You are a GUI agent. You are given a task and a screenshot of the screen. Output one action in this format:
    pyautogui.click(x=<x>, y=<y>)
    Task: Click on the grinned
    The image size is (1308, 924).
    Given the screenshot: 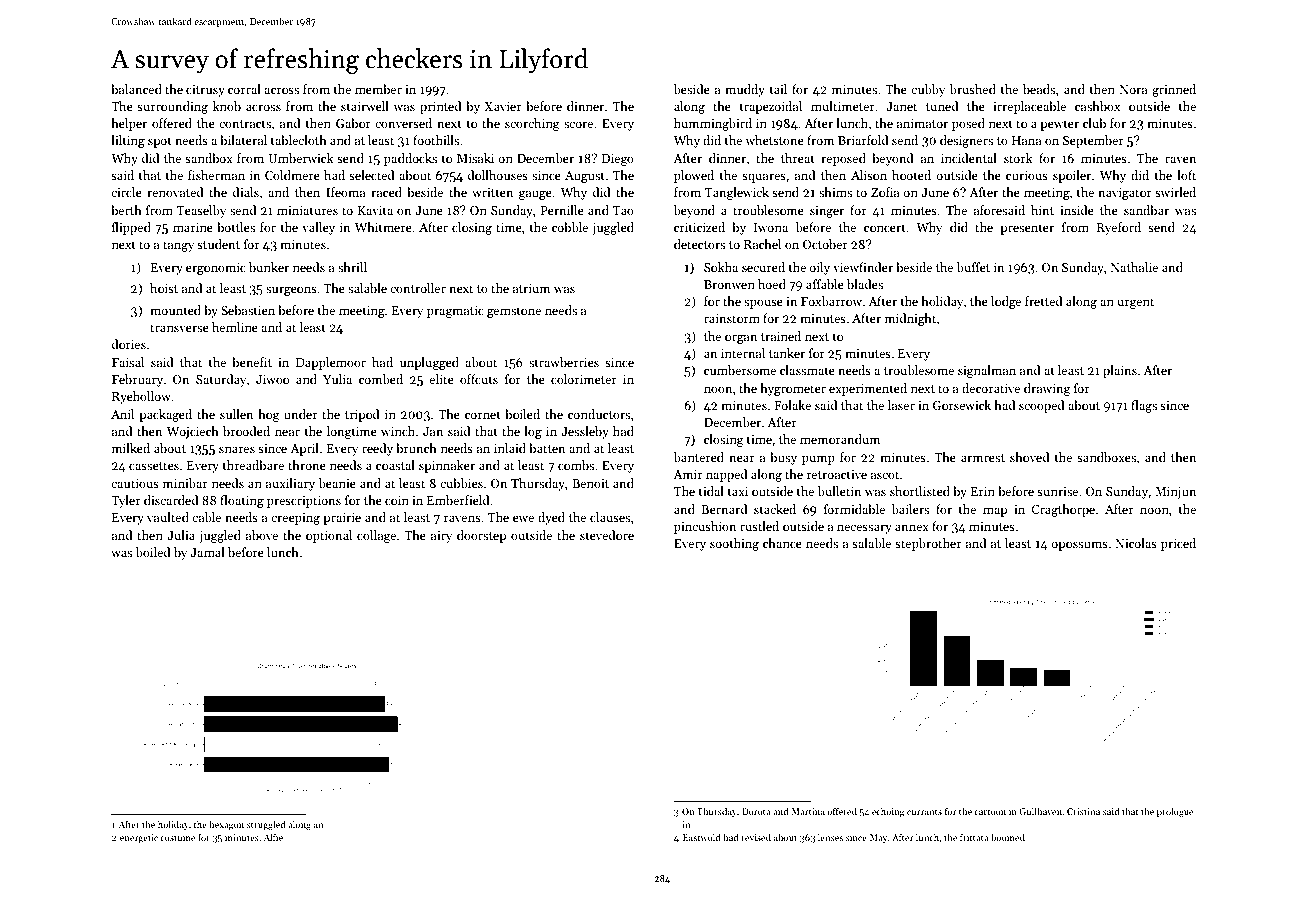 What is the action you would take?
    pyautogui.click(x=1174, y=90)
